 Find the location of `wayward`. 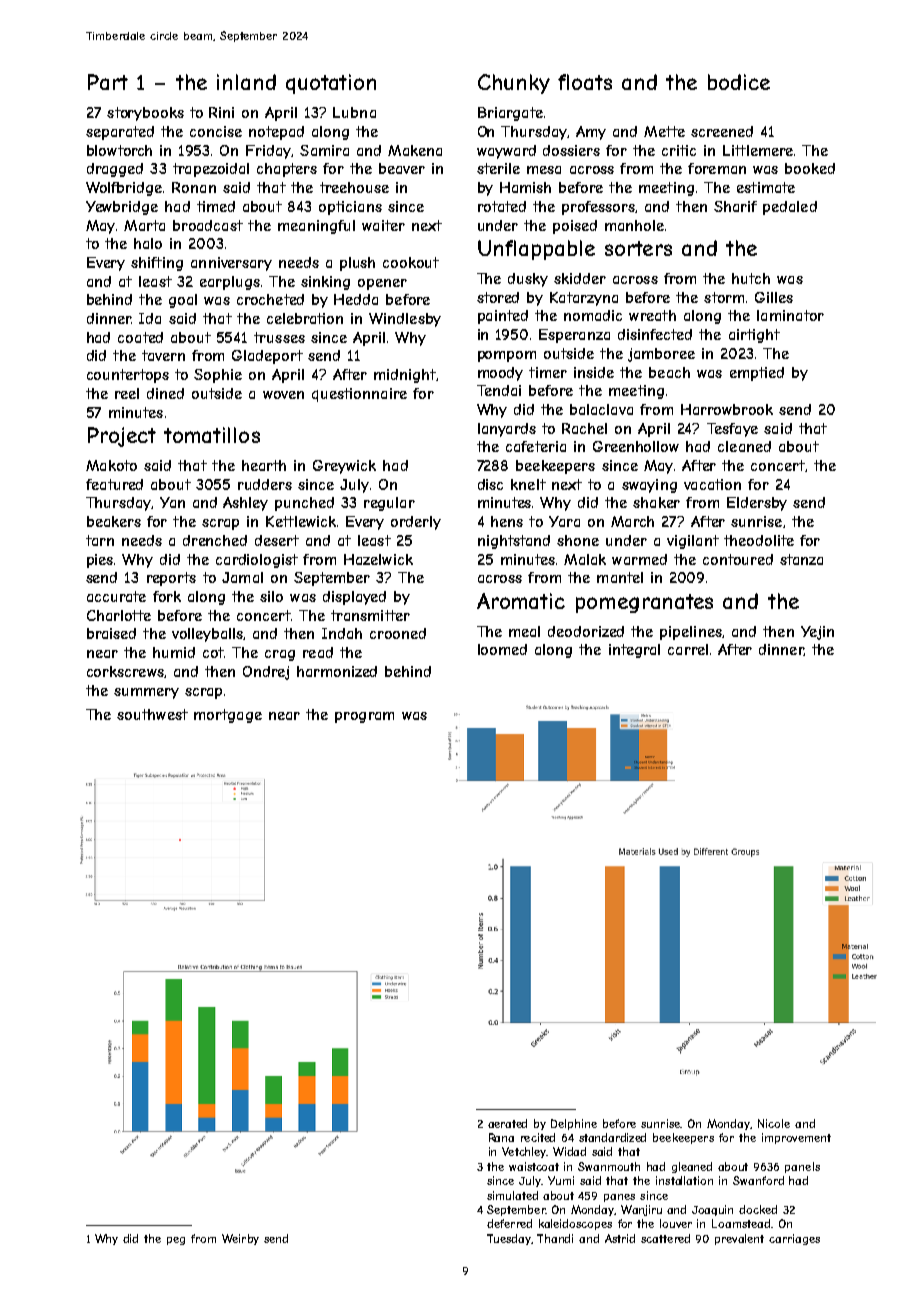

wayward is located at coordinates (506, 152).
